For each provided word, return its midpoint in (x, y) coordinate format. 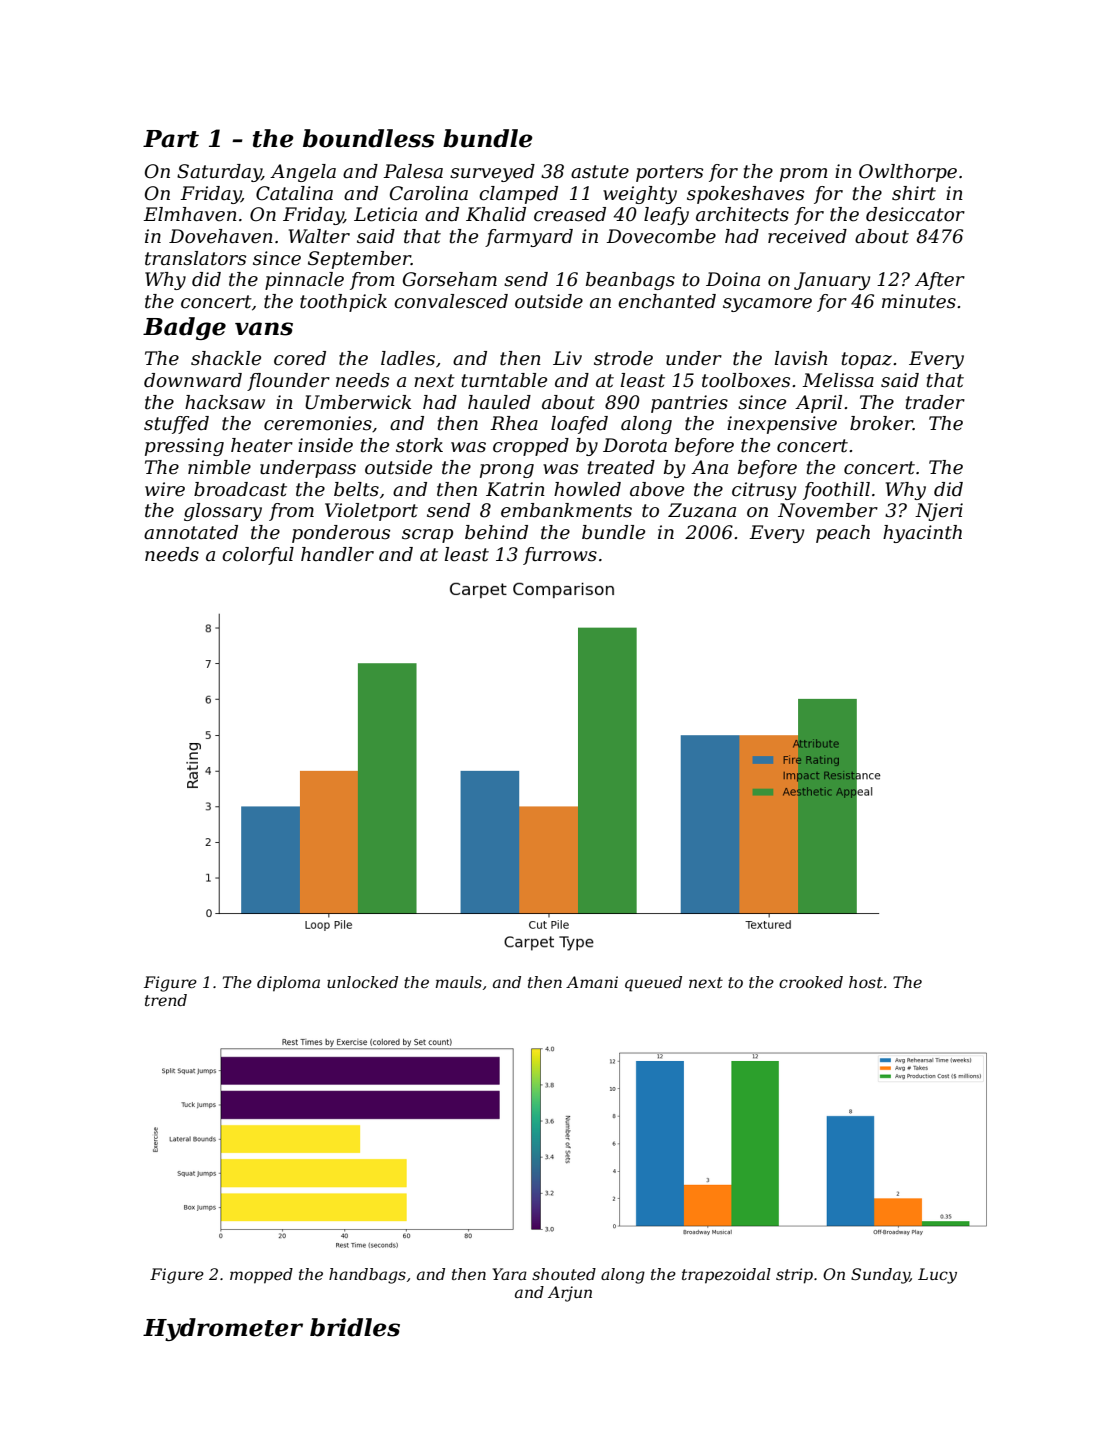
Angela (303, 173)
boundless (369, 138)
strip (794, 1276)
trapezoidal (726, 1276)
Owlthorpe (908, 173)
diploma (288, 984)
